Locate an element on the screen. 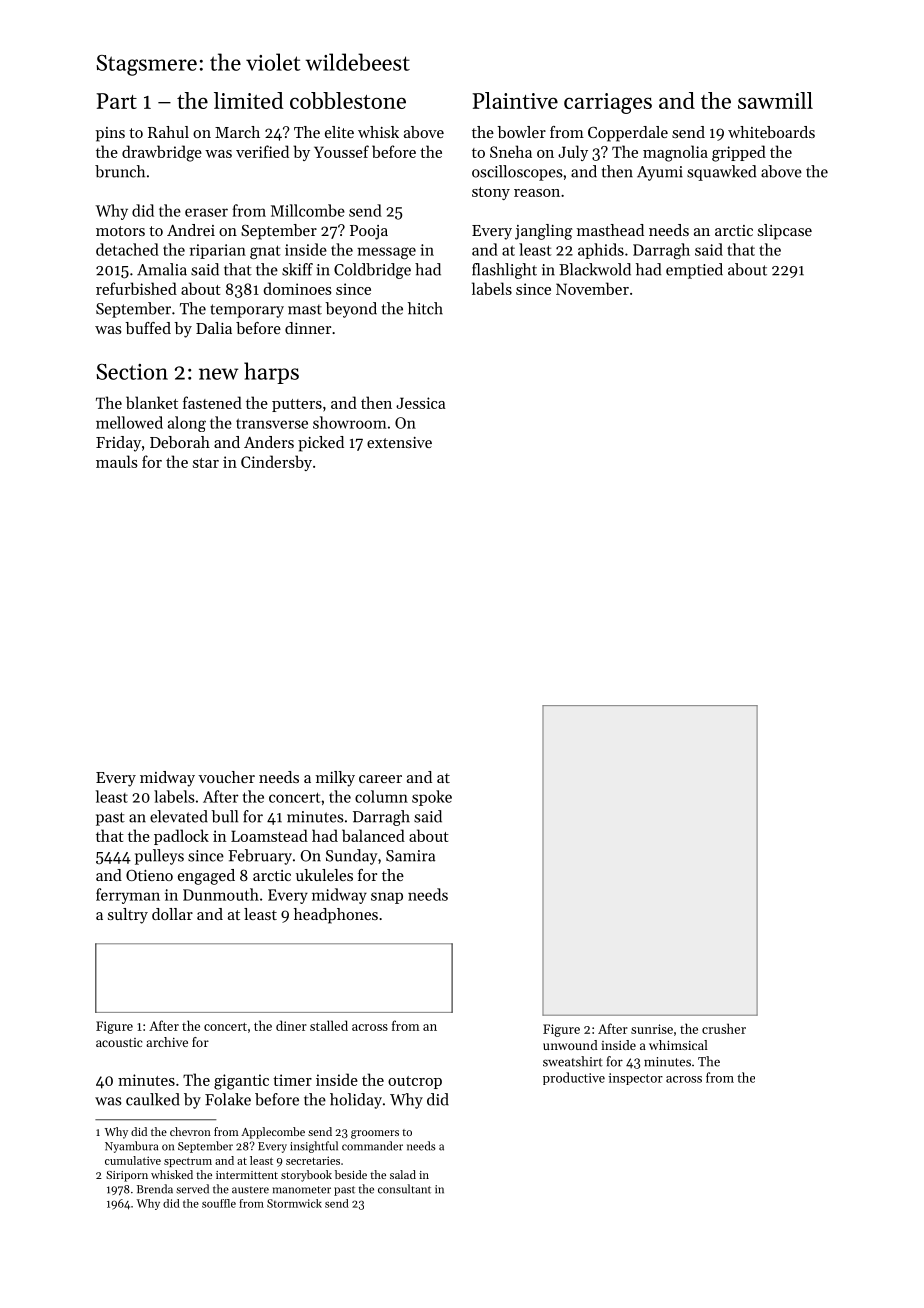 The height and width of the screenshot is (1308, 924). Stormwick is located at coordinates (294, 1203).
